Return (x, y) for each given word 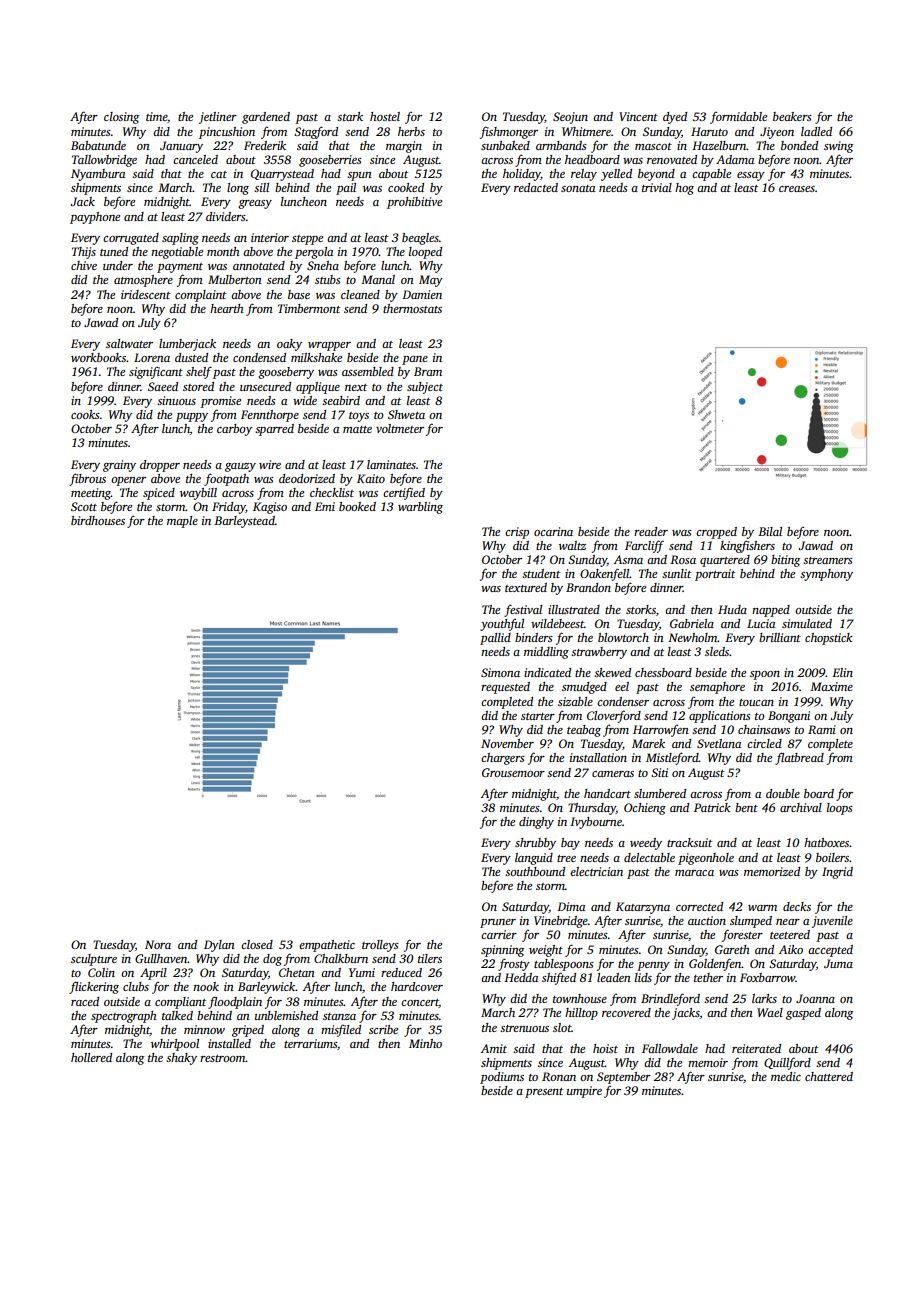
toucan (756, 702)
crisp (517, 533)
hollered (91, 1057)
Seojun (570, 118)
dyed (675, 118)
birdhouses (98, 520)
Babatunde (98, 145)
